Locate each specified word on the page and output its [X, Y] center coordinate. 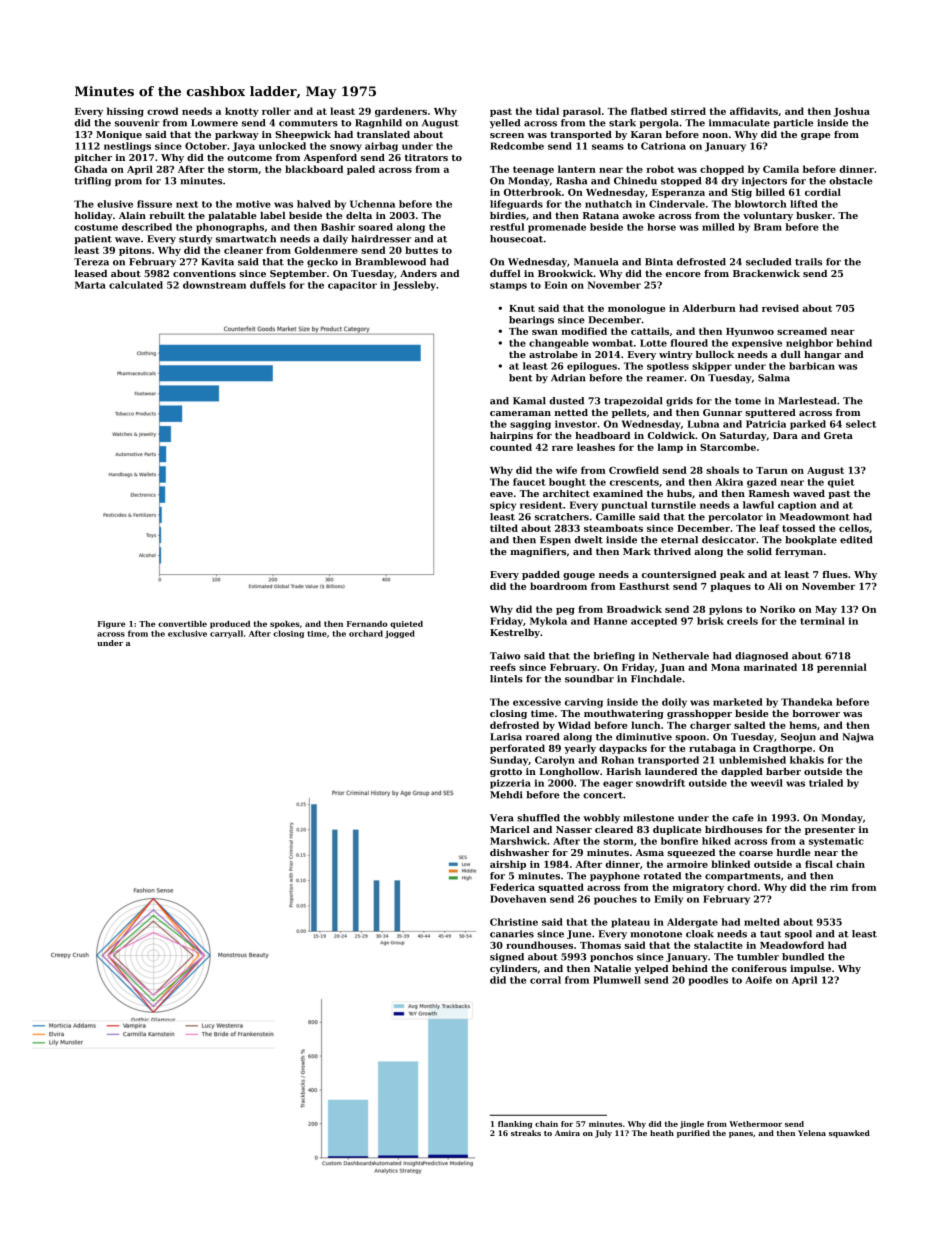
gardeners [401, 112]
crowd [162, 111]
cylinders [513, 969]
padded [541, 575]
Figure [112, 625]
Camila [781, 169]
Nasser [574, 829]
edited [856, 540]
